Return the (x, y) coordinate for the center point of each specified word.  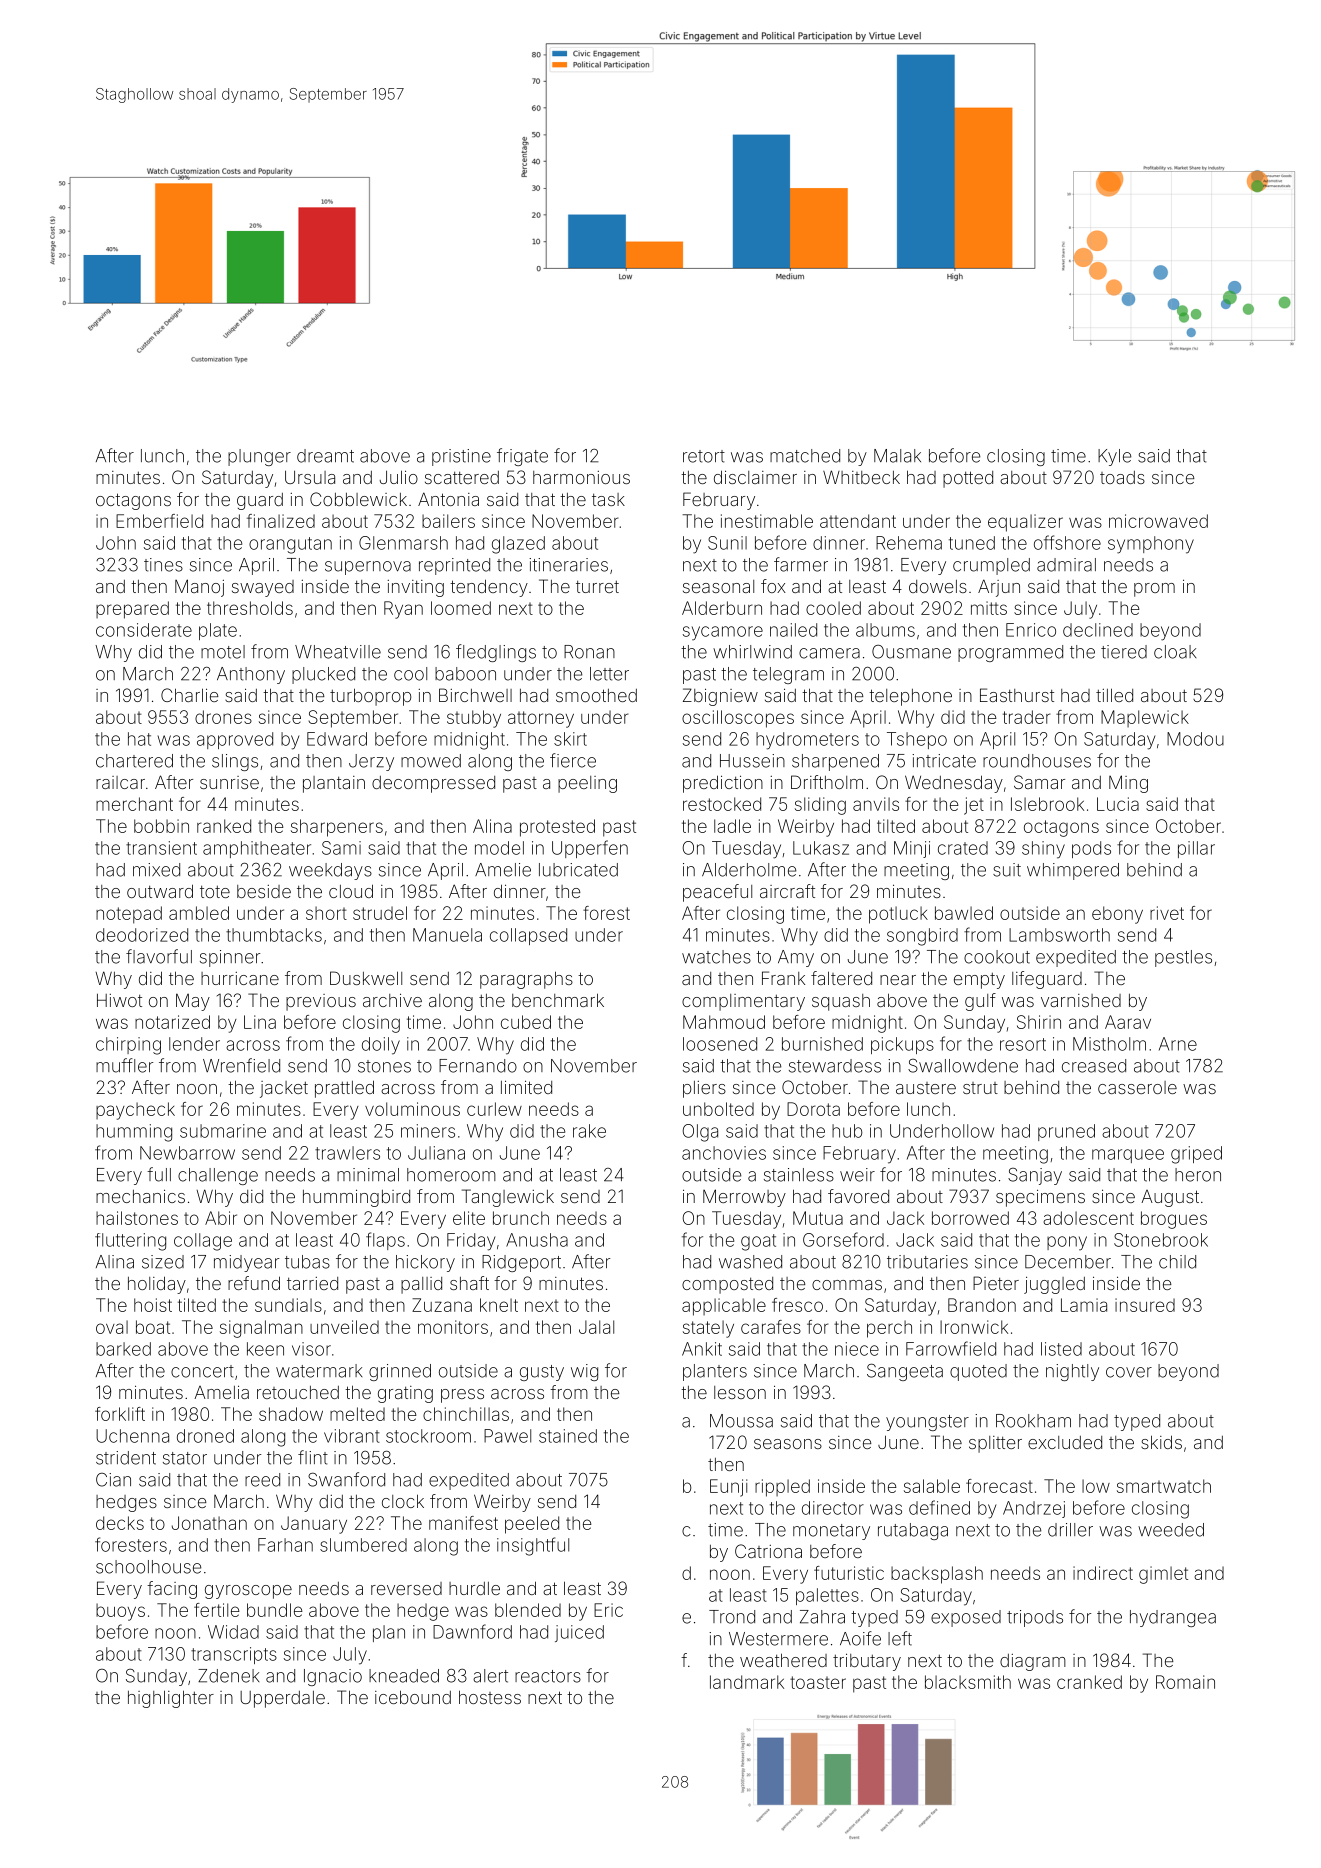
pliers (704, 1089)
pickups (902, 1045)
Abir (221, 1218)
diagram (1033, 1662)
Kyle (1114, 457)
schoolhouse (148, 1567)
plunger (259, 457)
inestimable (767, 521)
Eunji (728, 1488)
